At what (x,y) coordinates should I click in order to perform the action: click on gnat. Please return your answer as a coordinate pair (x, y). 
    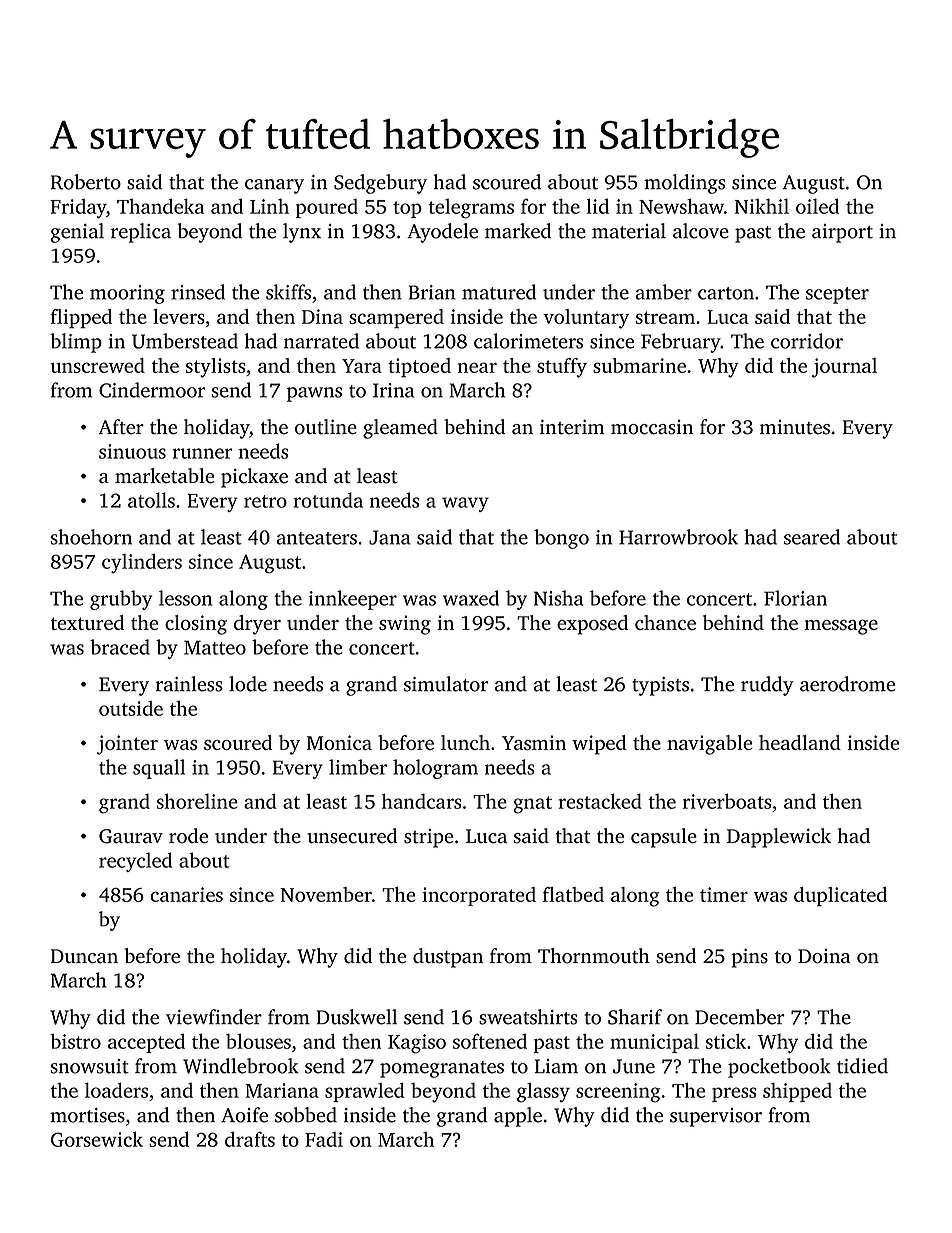
    Looking at the image, I should click on (532, 805).
